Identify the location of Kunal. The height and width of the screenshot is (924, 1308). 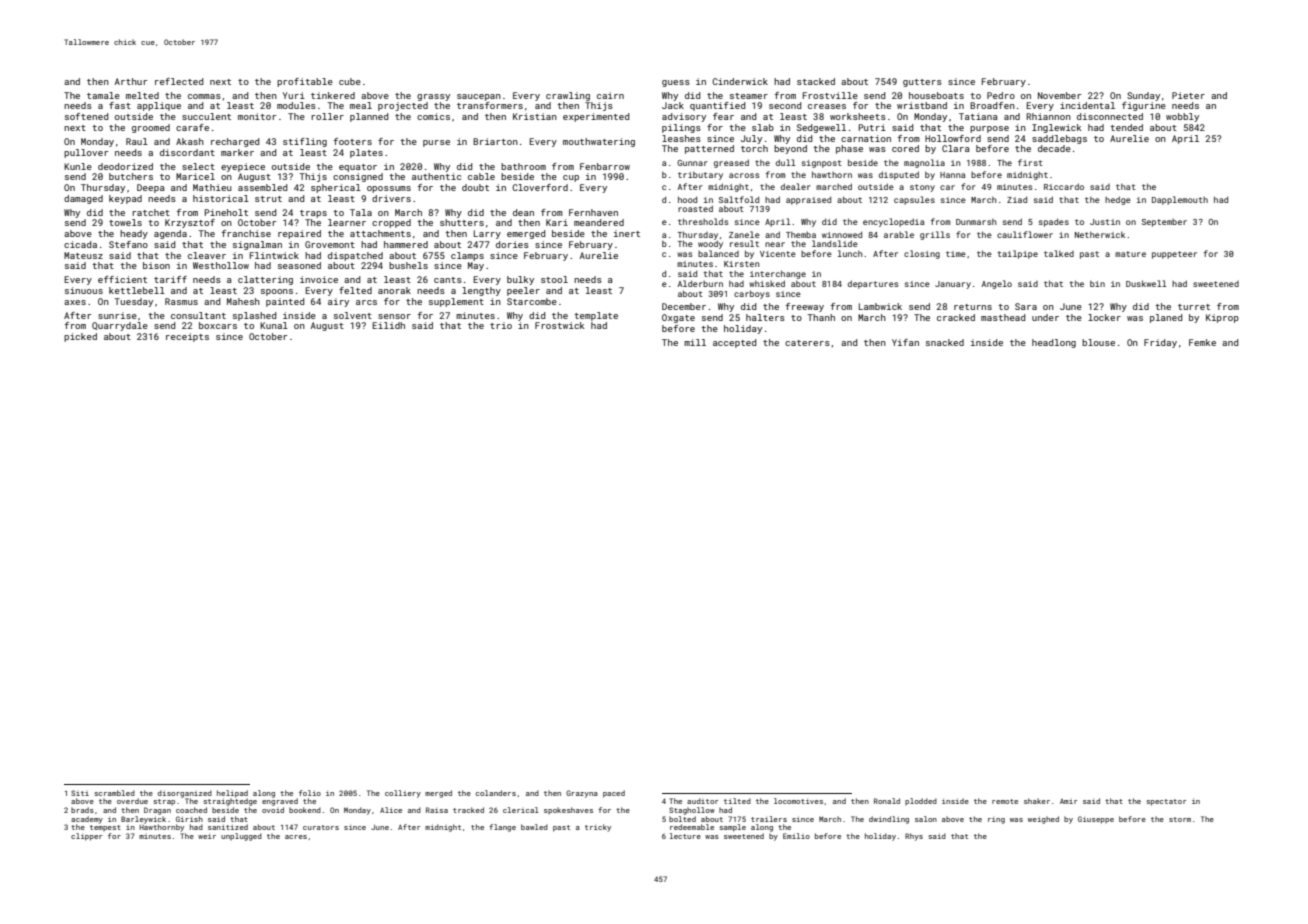
(274, 325).
